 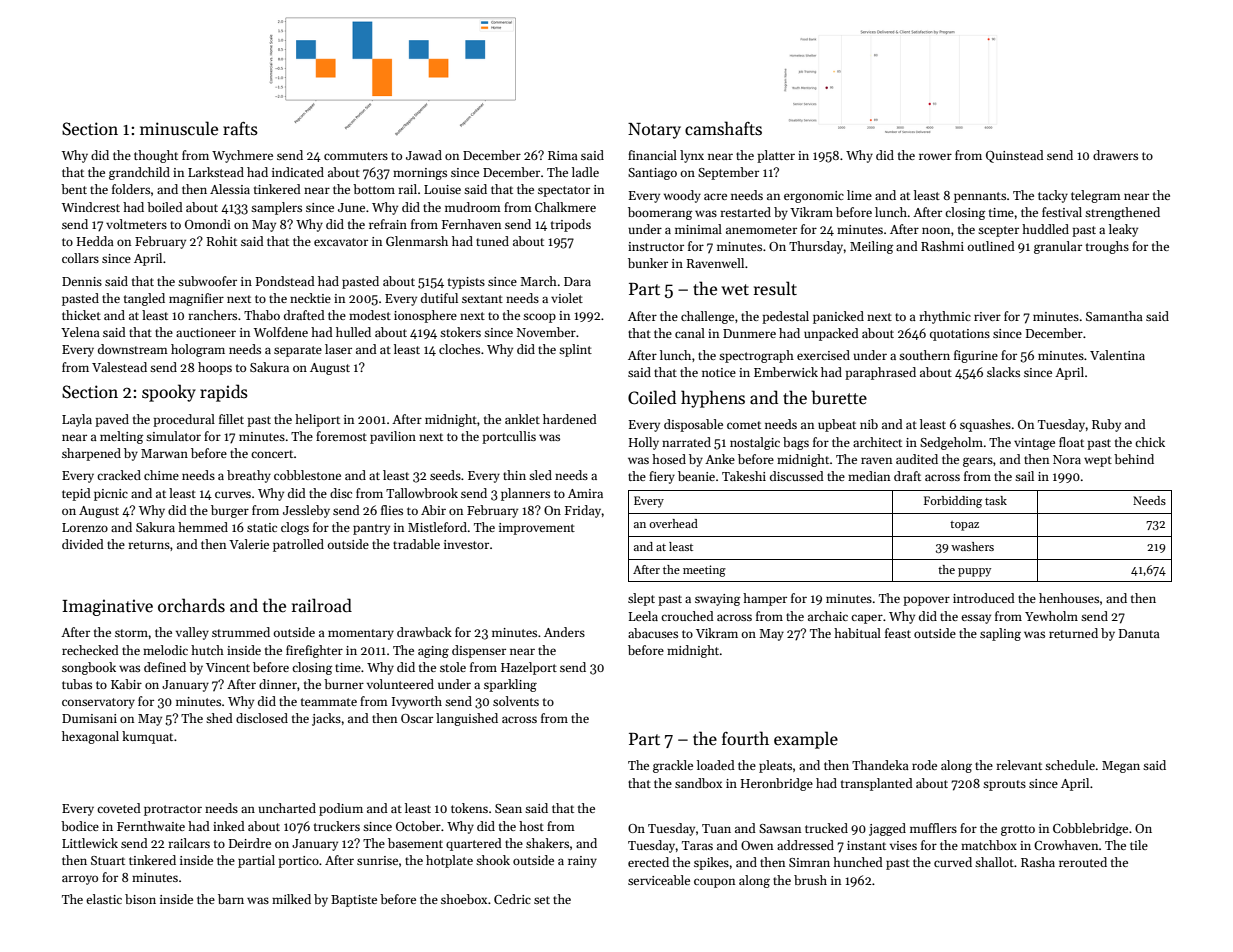 I want to click on Jessleby, so click(x=306, y=511).
